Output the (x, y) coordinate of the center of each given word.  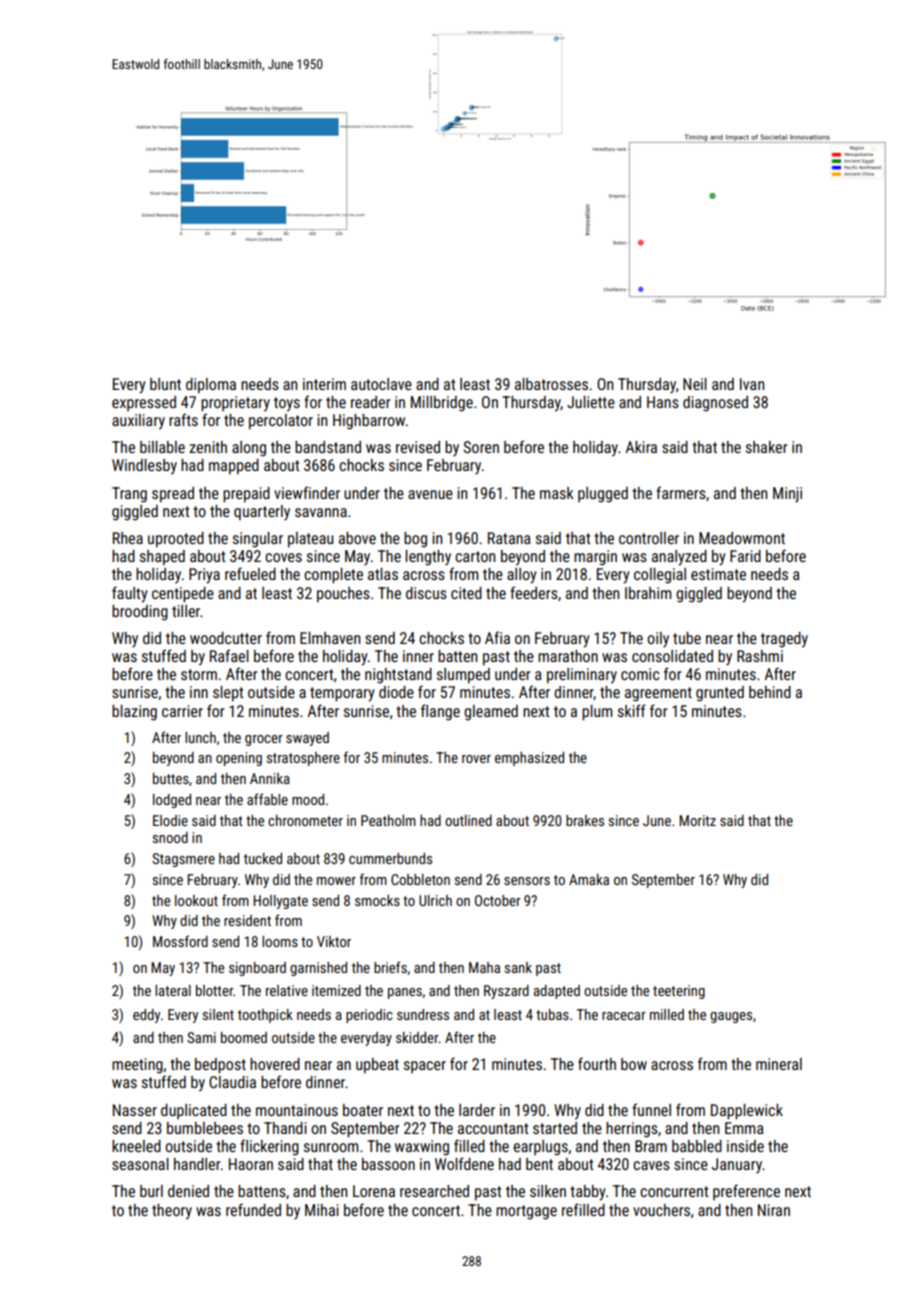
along (249, 449)
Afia (497, 637)
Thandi (285, 1128)
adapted (557, 992)
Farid (745, 556)
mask (557, 493)
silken (548, 1191)
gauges (731, 1017)
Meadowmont (742, 538)
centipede (183, 595)
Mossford (180, 941)
